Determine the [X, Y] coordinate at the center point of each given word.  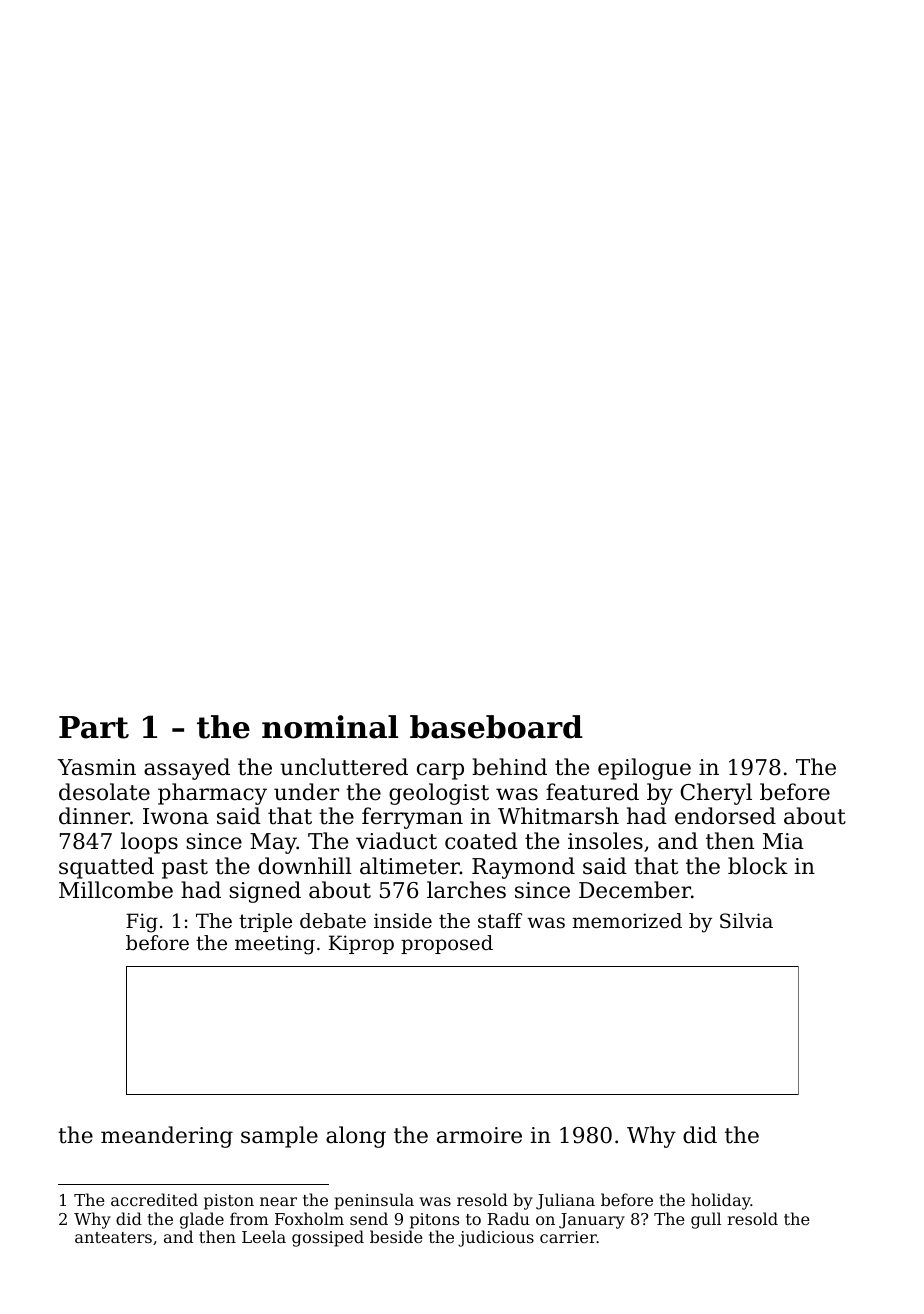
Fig [142, 923]
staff [500, 921]
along [356, 1137]
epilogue [644, 769]
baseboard [496, 727]
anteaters [113, 1237]
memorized [627, 921]
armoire [479, 1135]
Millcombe [116, 890]
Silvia [746, 921]
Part [94, 727]
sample [279, 1137]
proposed [447, 944]
